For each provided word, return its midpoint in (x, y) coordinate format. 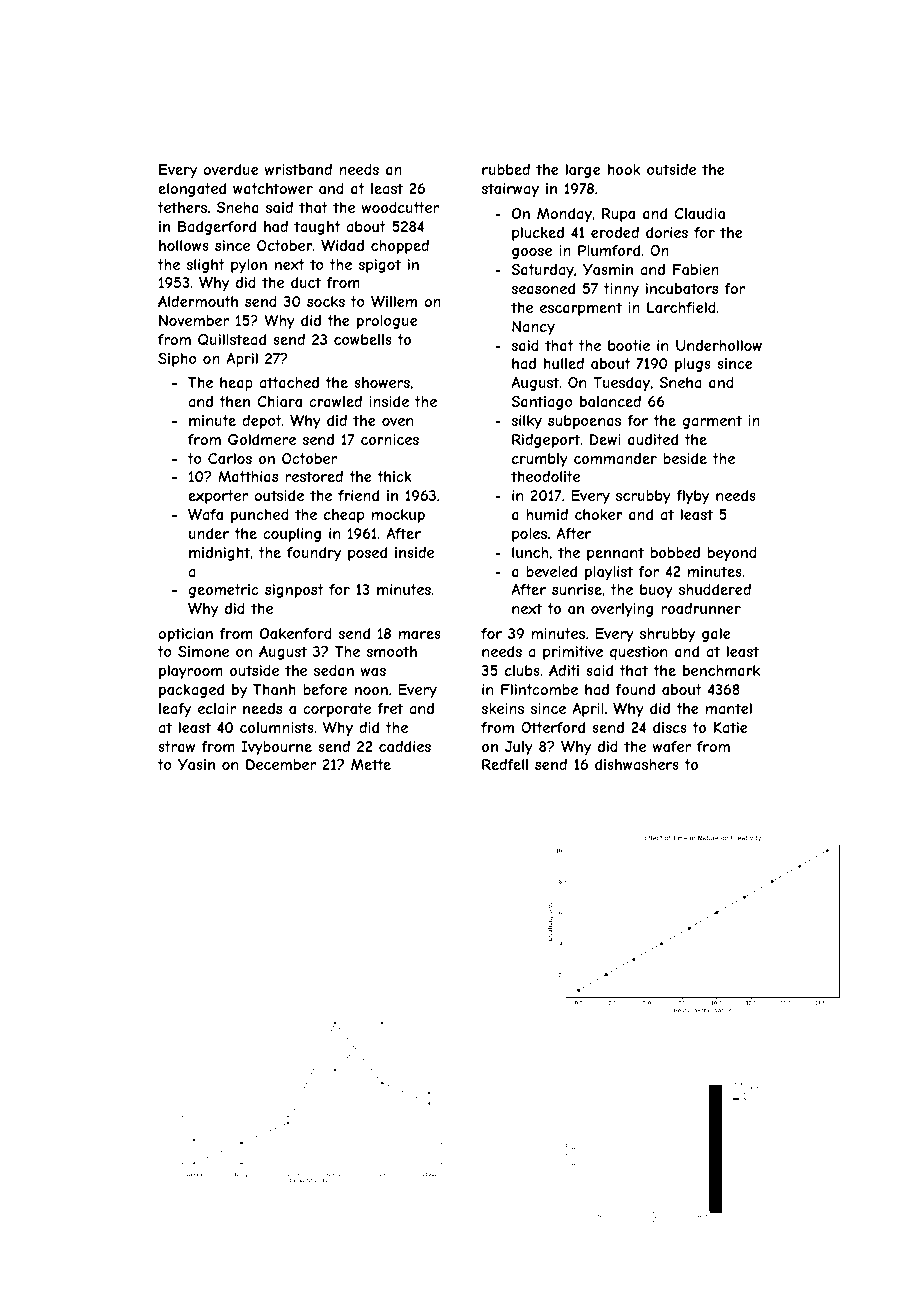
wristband (298, 169)
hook (624, 169)
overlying (622, 610)
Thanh (274, 689)
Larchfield (681, 307)
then (234, 401)
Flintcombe (539, 689)
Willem (394, 301)
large (583, 171)
